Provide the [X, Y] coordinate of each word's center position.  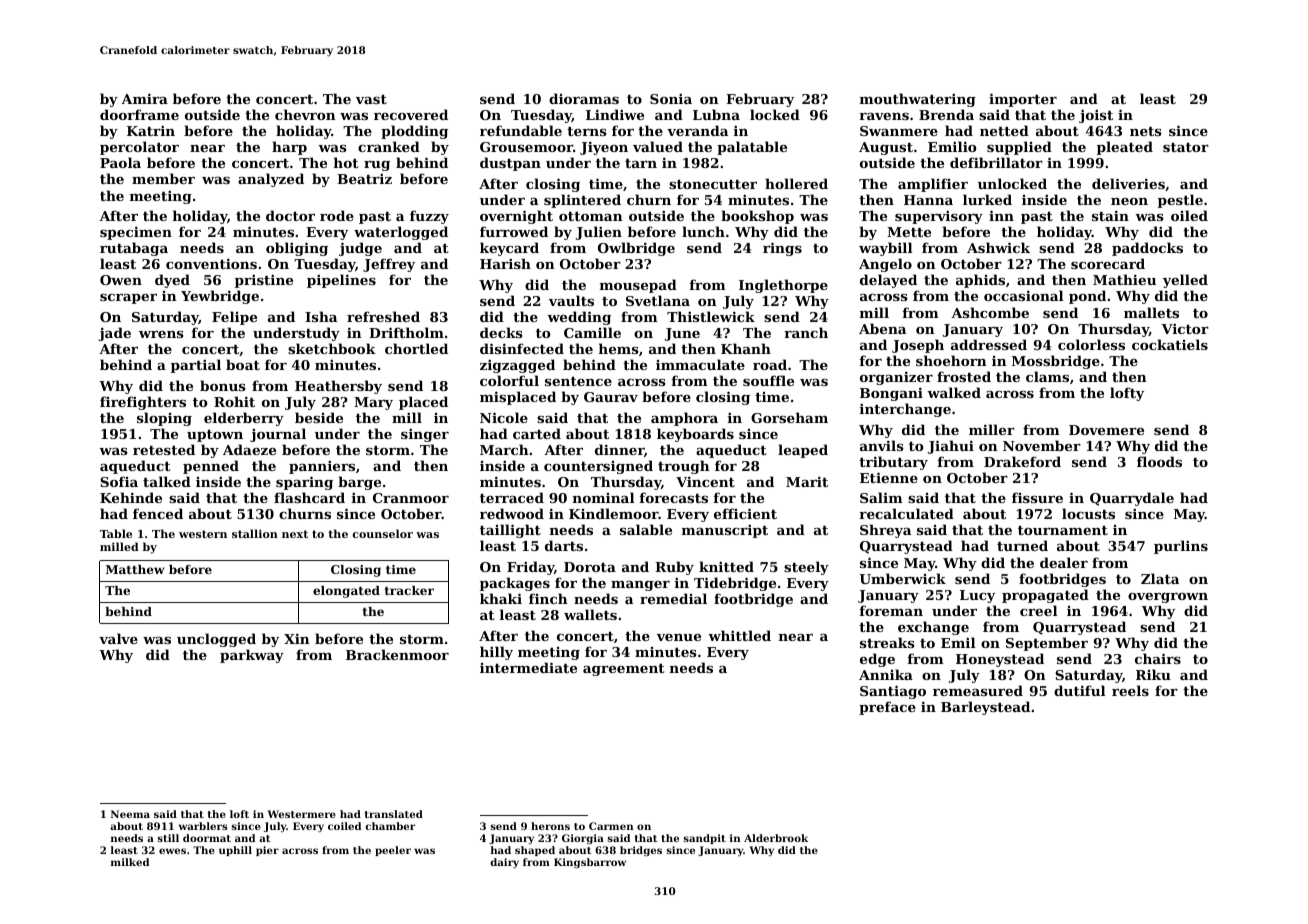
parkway [252, 656]
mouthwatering [918, 100]
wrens [161, 334]
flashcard [309, 497]
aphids [980, 281]
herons [550, 826]
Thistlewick [711, 316]
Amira [144, 98]
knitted [726, 566]
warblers [203, 826]
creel [1039, 610]
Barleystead [985, 708]
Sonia [671, 99]
